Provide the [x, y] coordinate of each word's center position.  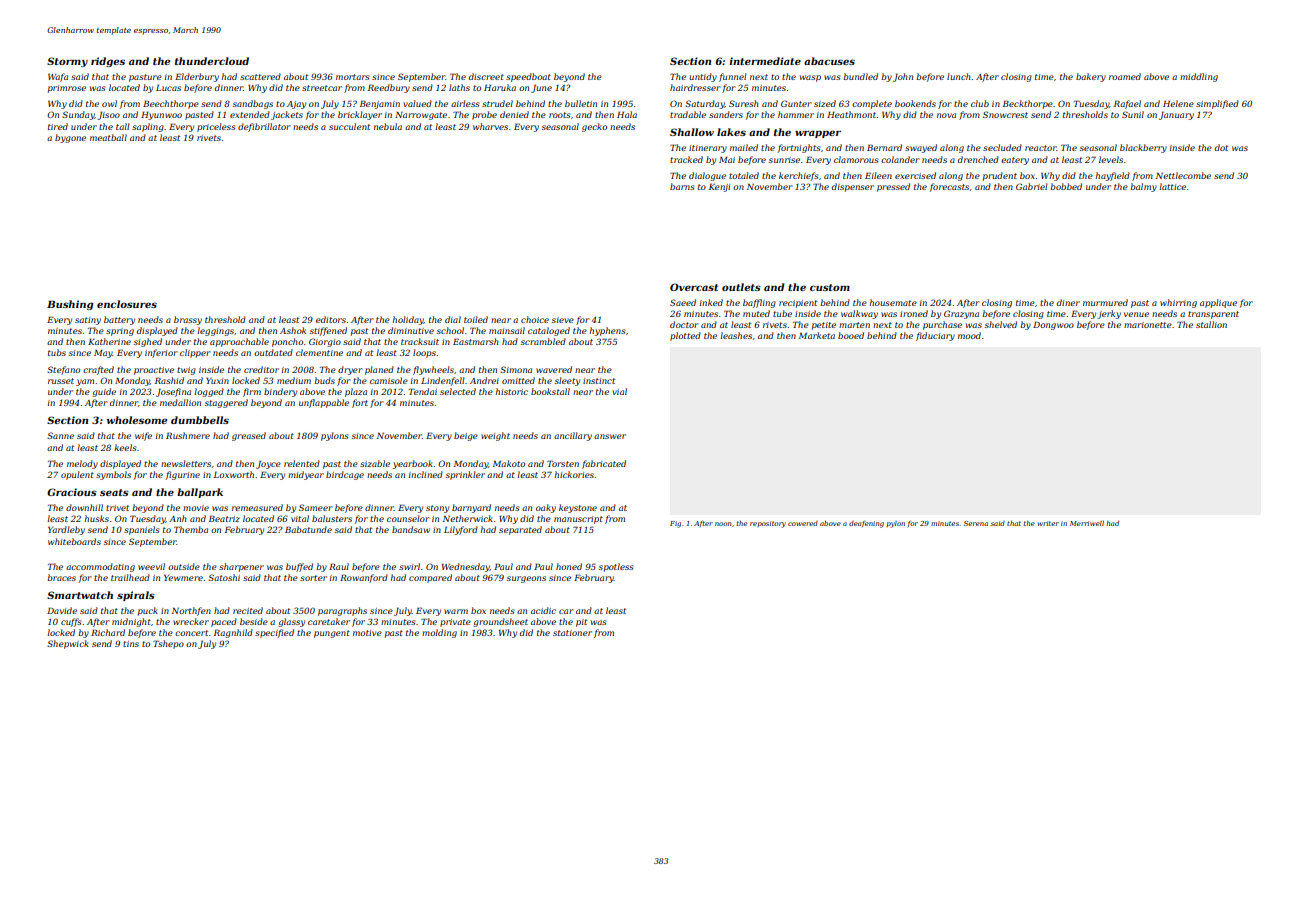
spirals [136, 596]
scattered [260, 76]
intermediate [765, 61]
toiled [476, 319]
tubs [57, 352]
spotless [616, 567]
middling [1199, 77]
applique [1218, 303]
